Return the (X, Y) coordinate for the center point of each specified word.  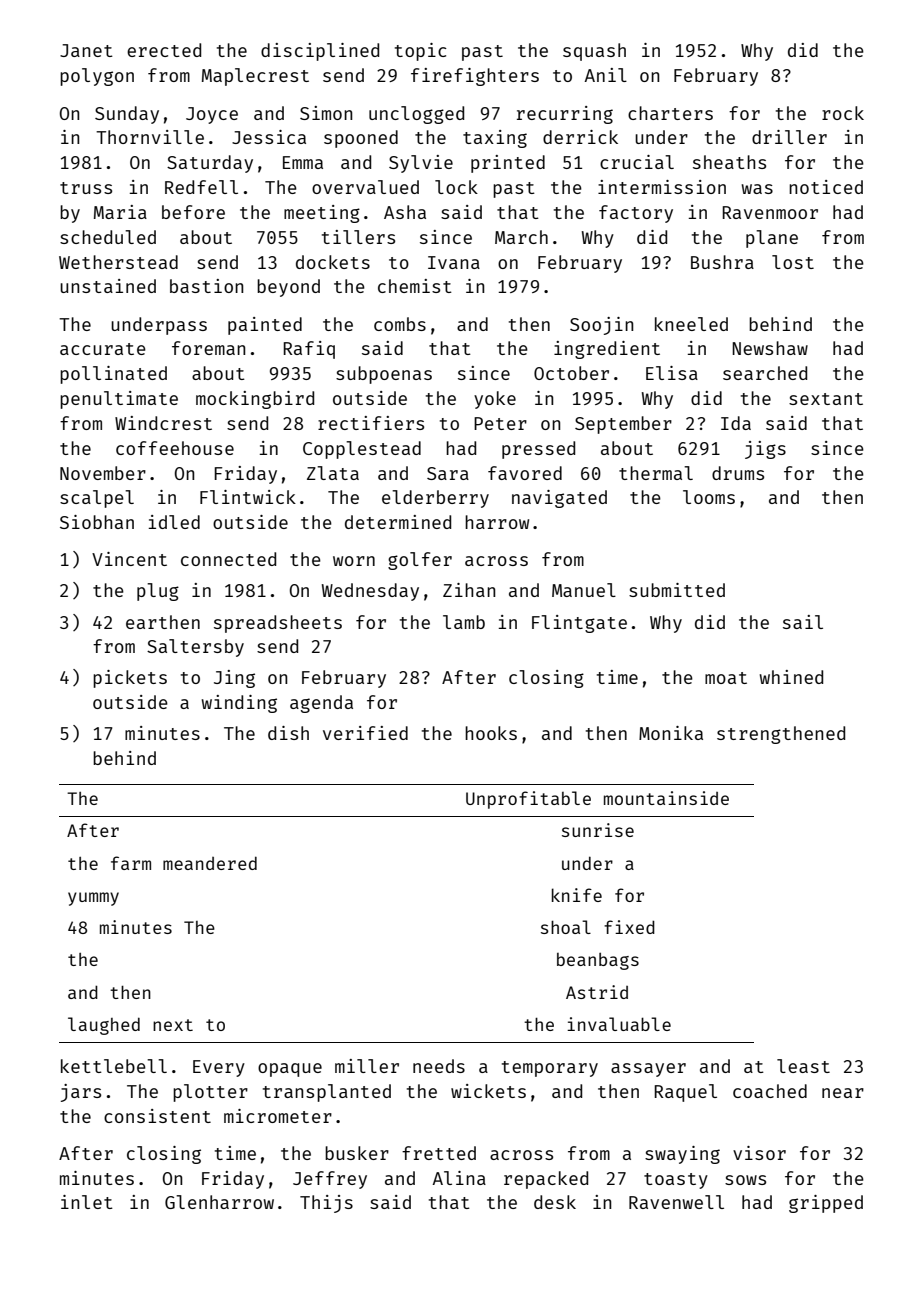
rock (843, 113)
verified (365, 733)
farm (131, 863)
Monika (671, 733)
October (571, 373)
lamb (464, 622)
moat (726, 678)
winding (239, 704)
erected (164, 50)
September (623, 425)
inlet (87, 1202)
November (103, 473)
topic (421, 52)
